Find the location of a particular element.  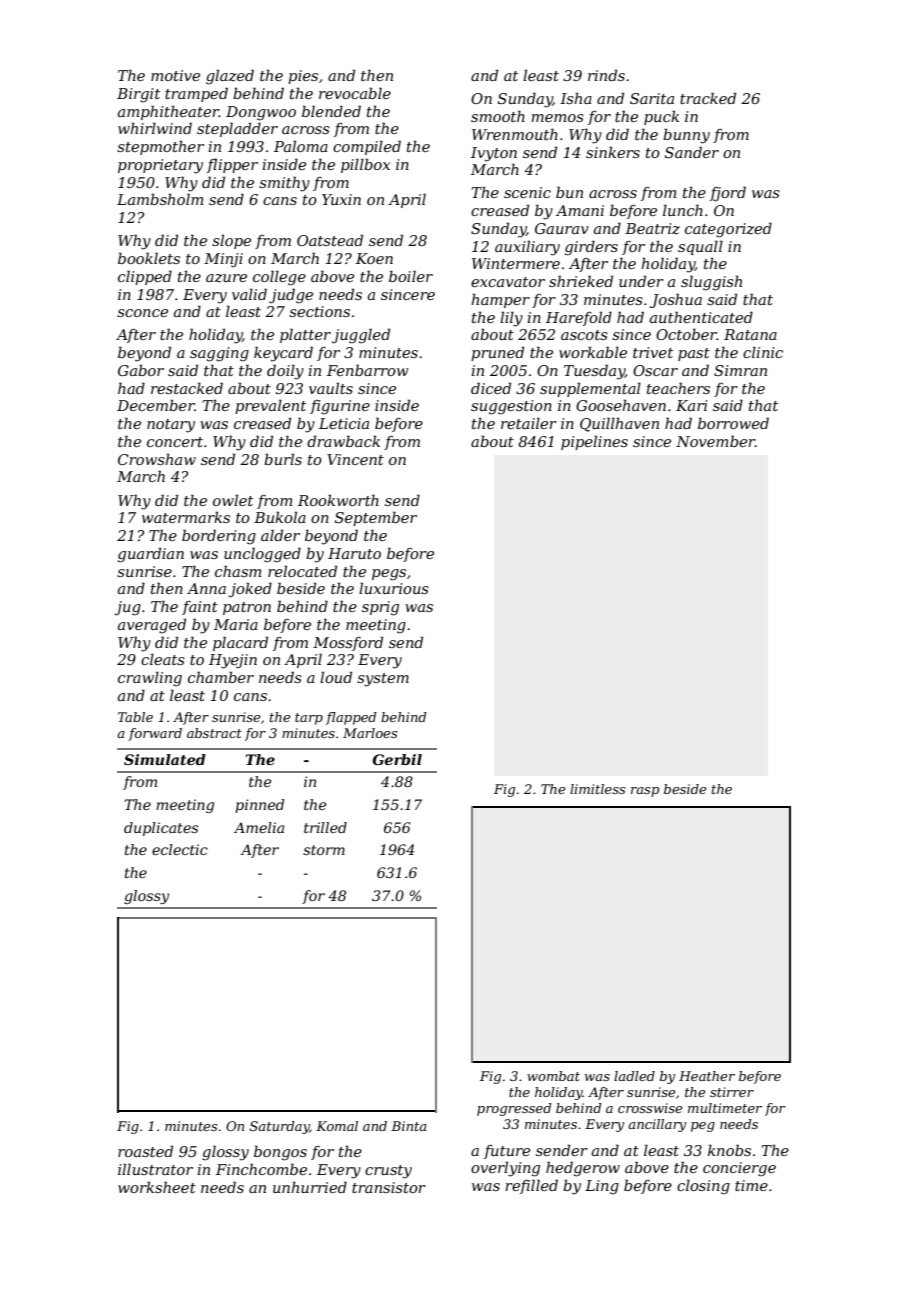

November is located at coordinates (715, 441).
